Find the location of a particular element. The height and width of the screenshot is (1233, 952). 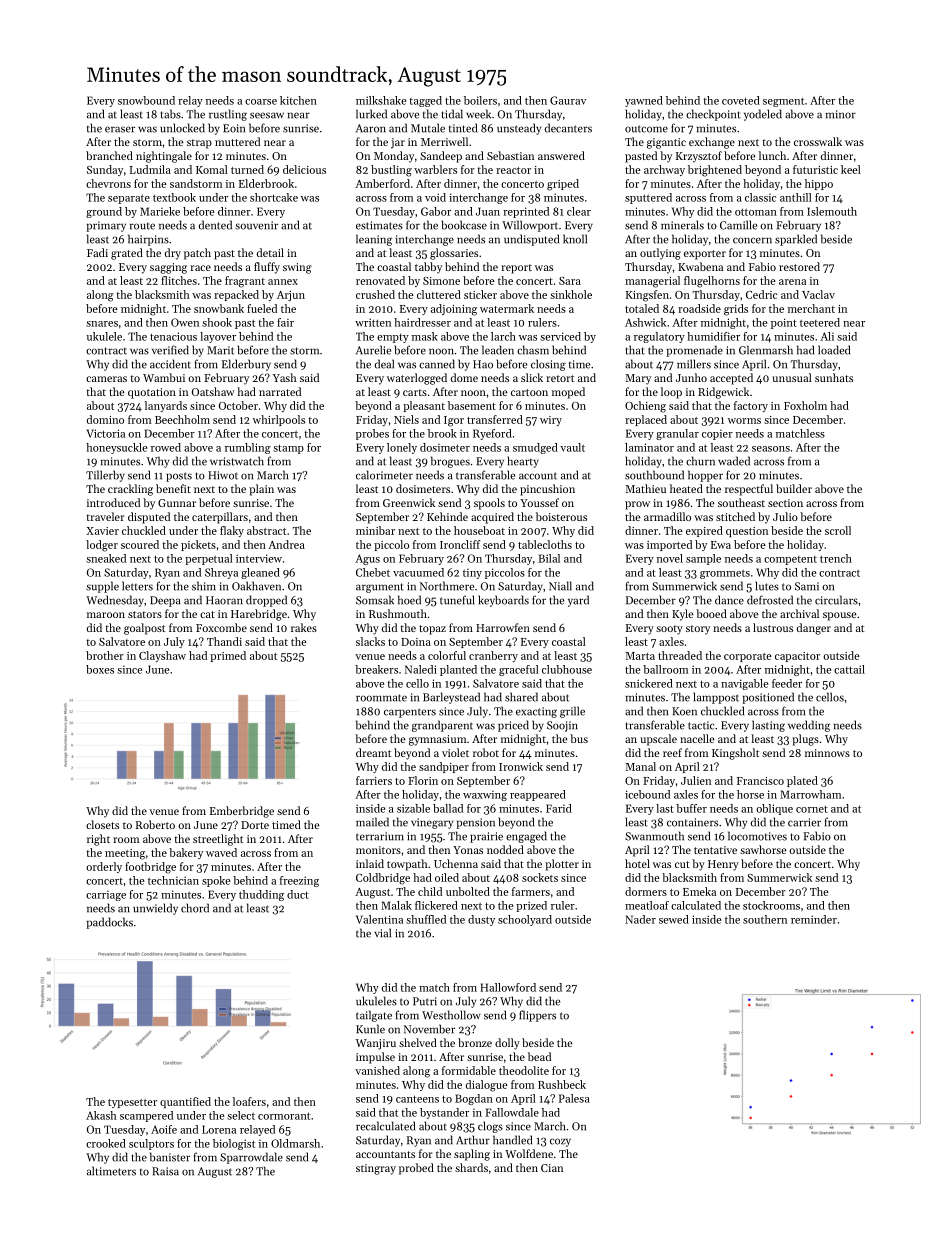

seesaw is located at coordinates (267, 115).
